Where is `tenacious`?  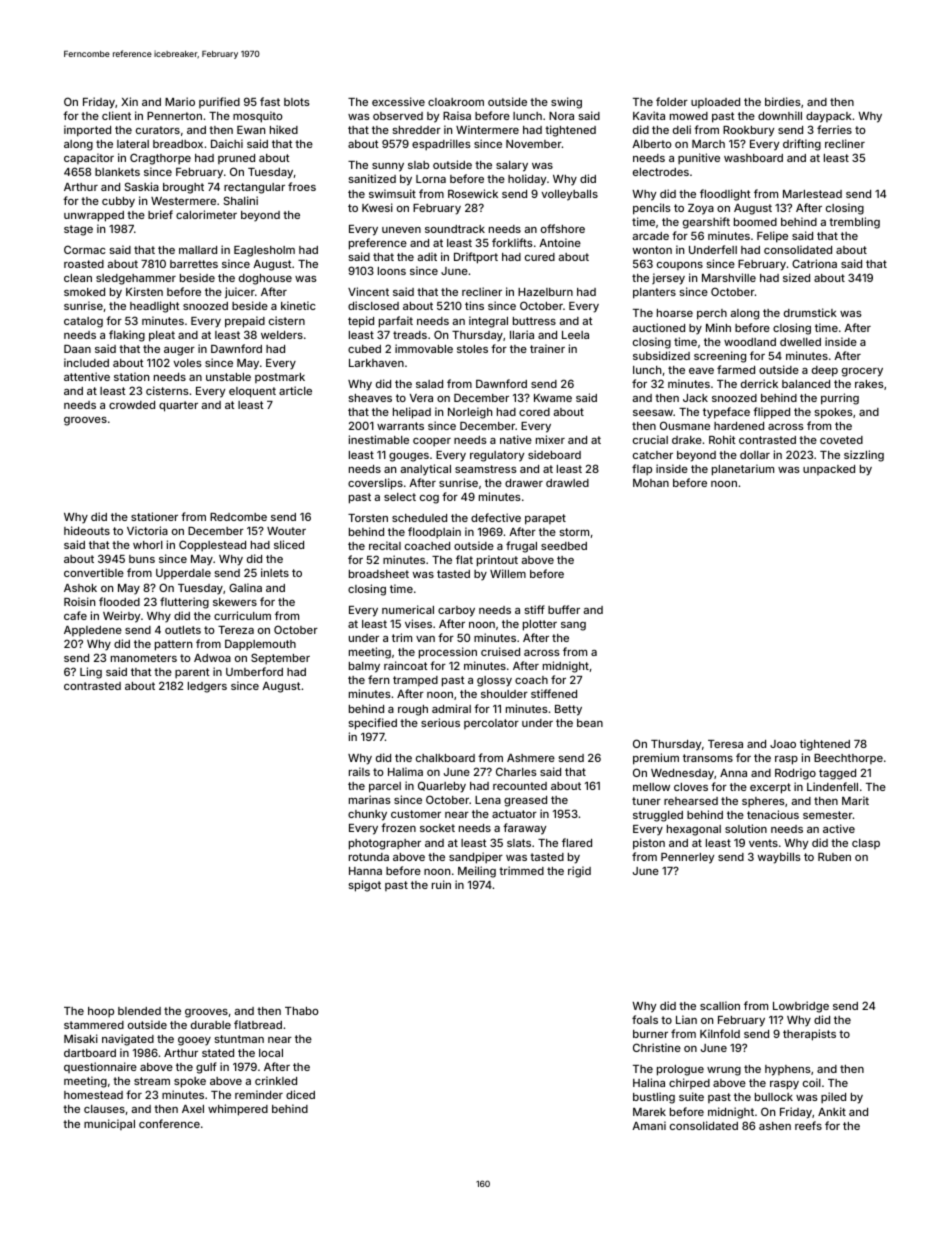 tenacious is located at coordinates (773, 814).
